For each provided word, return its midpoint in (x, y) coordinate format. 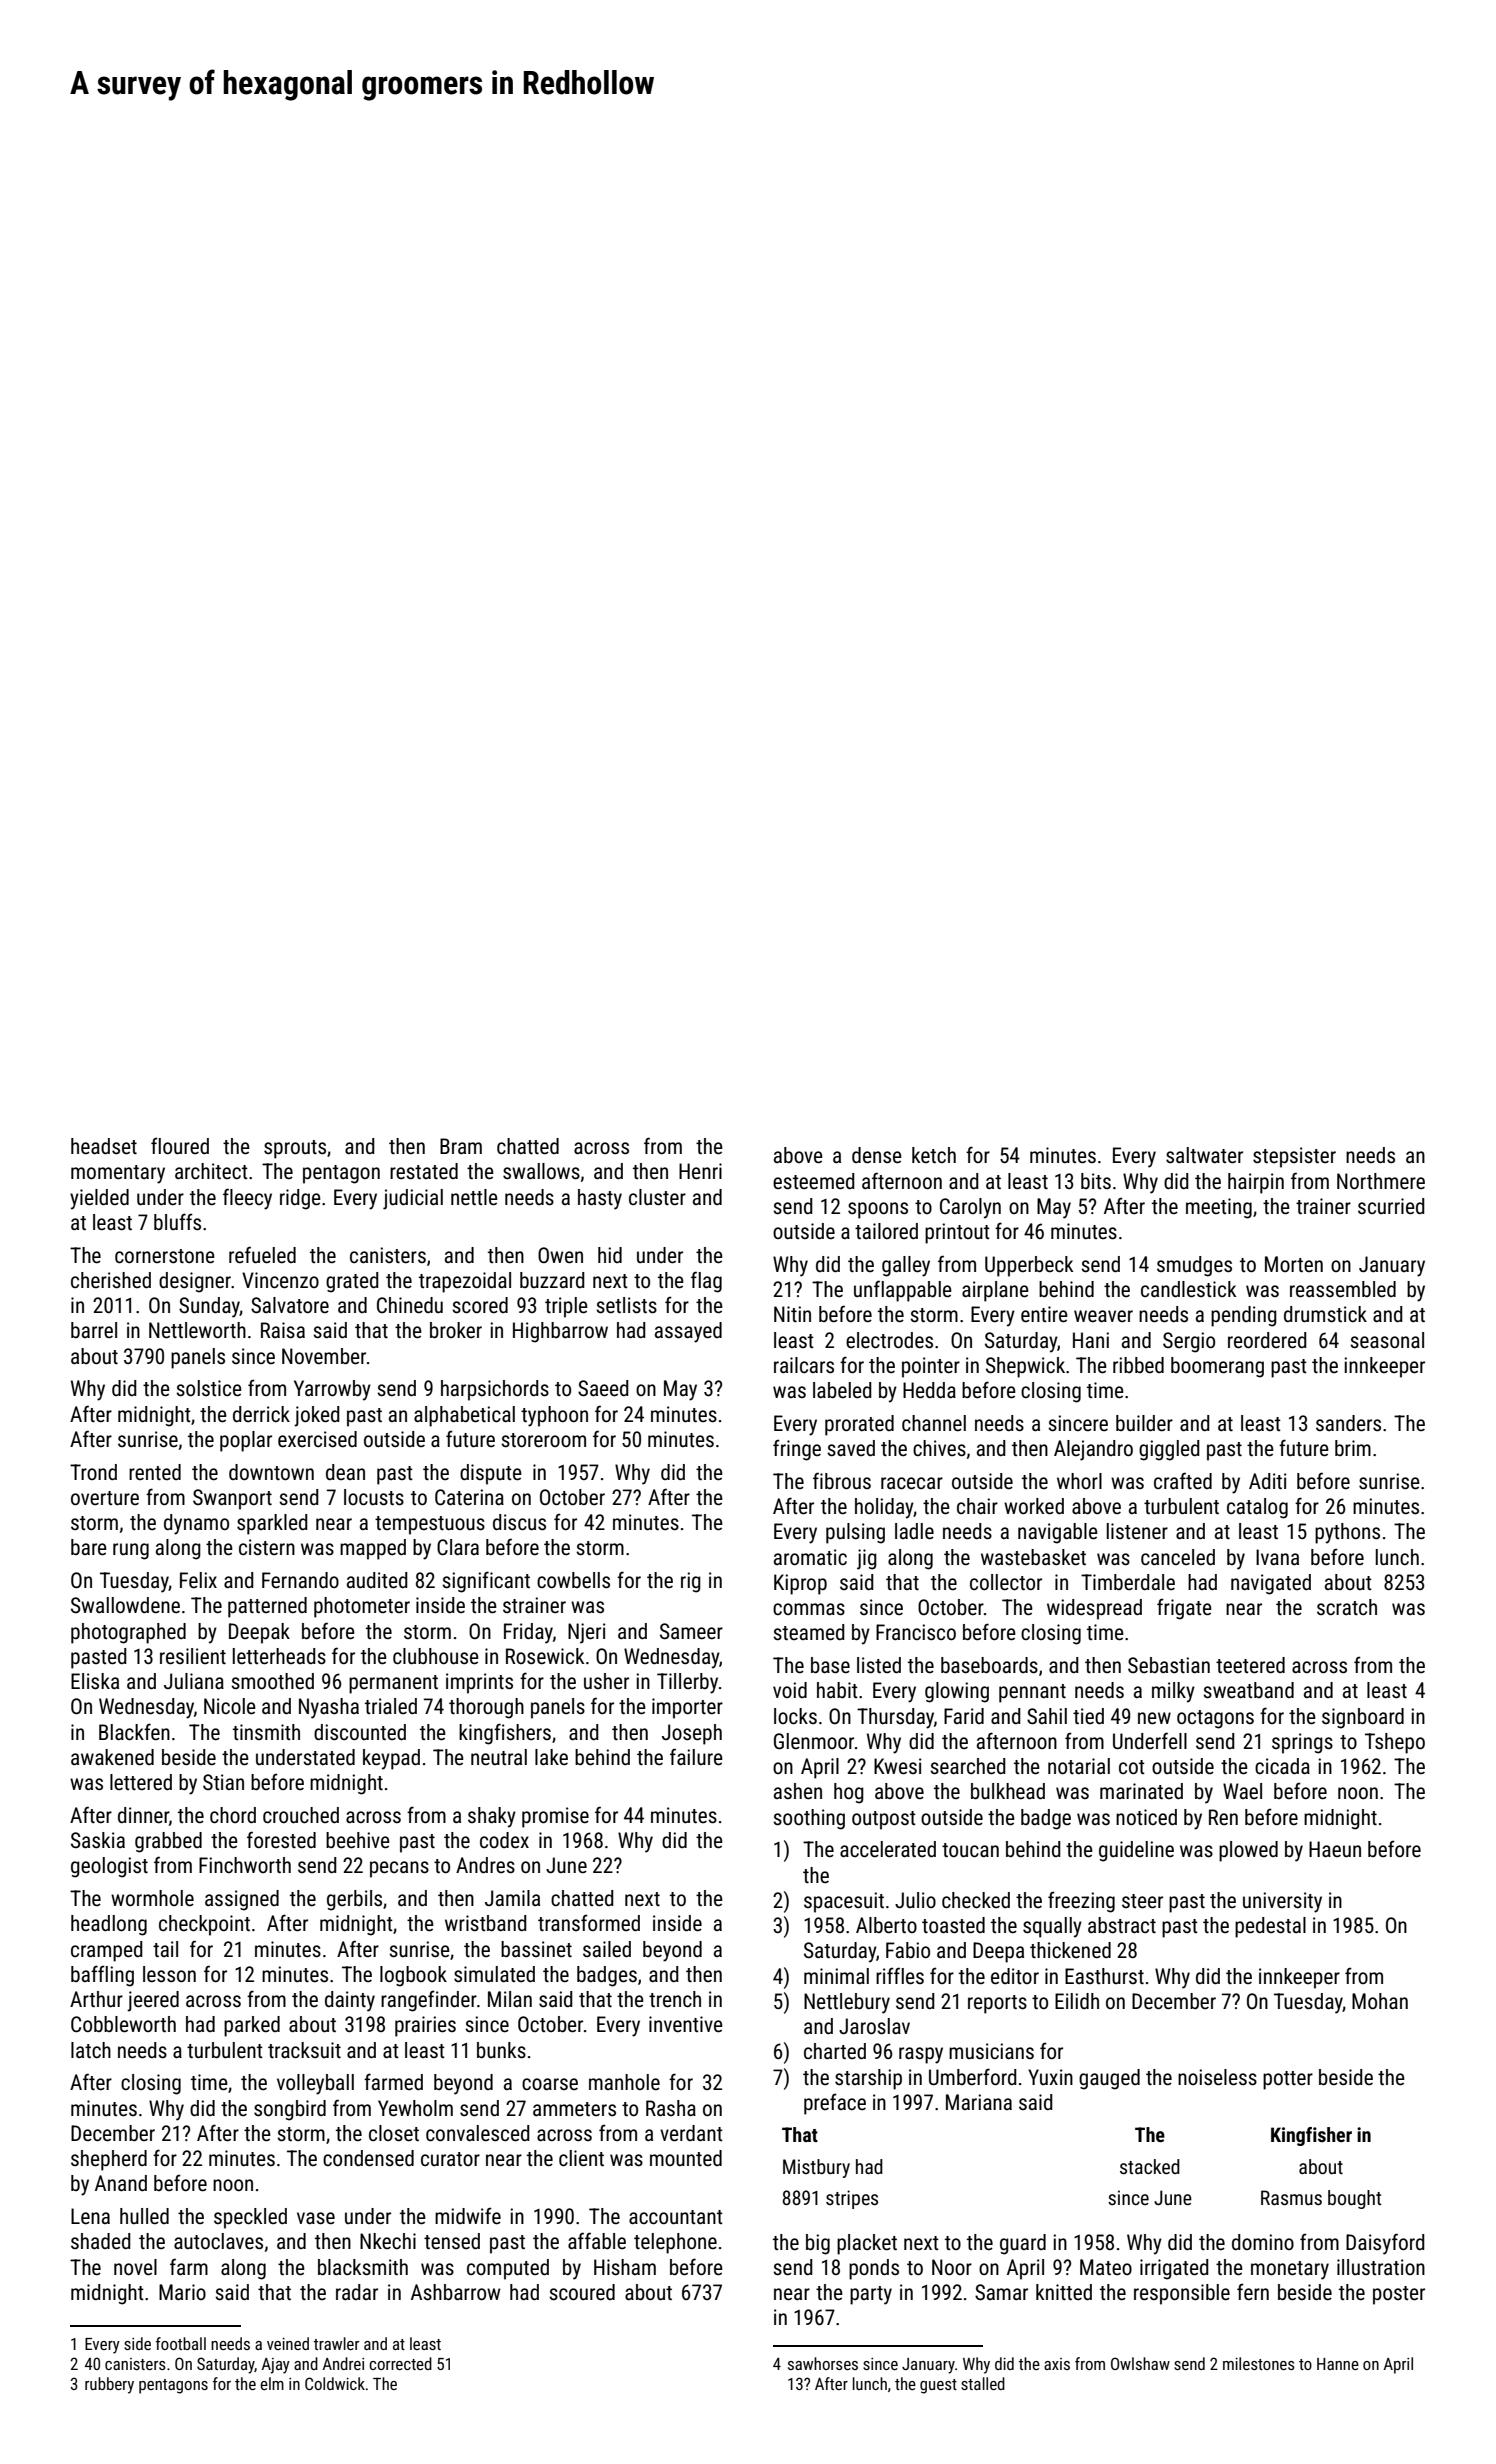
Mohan (1380, 2001)
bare (89, 1547)
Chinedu (410, 1305)
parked (252, 2026)
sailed (607, 1949)
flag (706, 1282)
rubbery (109, 2385)
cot (1132, 1767)
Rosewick (545, 1656)
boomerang (1217, 1367)
